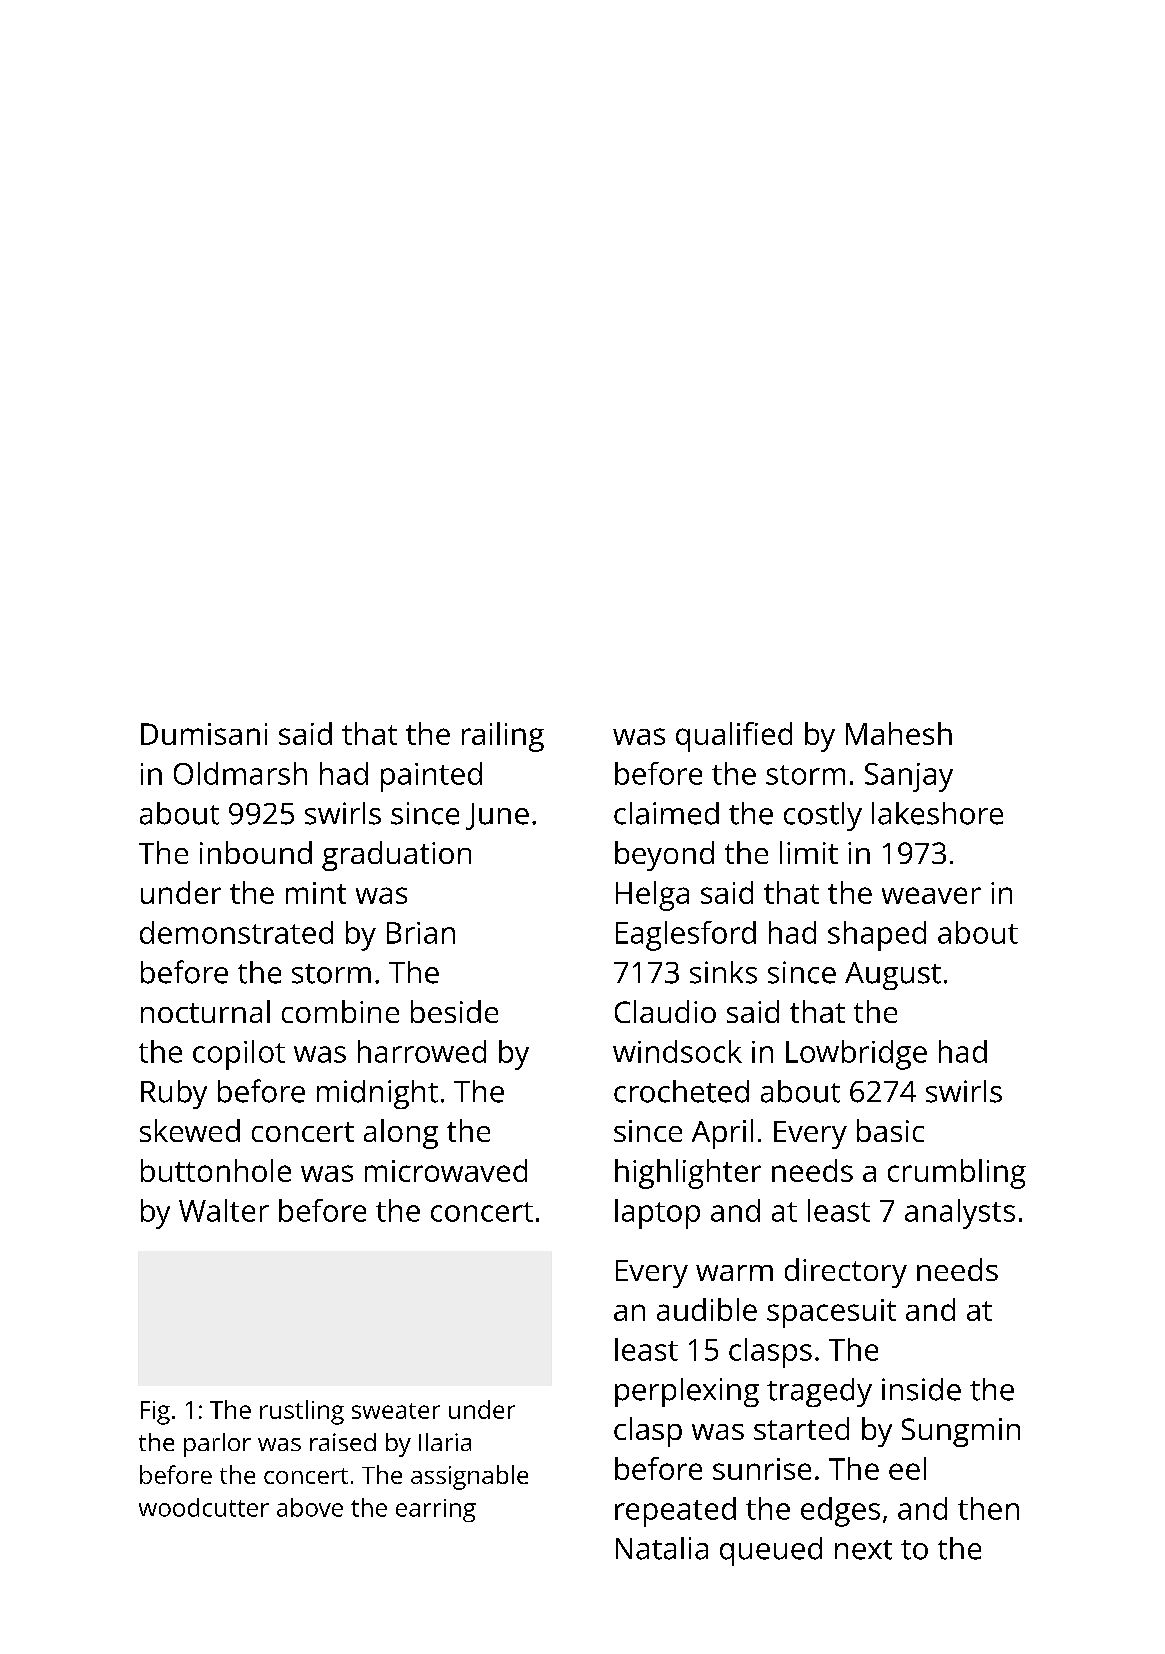 Image resolution: width=1165 pixels, height=1654 pixels. I want to click on beside, so click(454, 1011).
